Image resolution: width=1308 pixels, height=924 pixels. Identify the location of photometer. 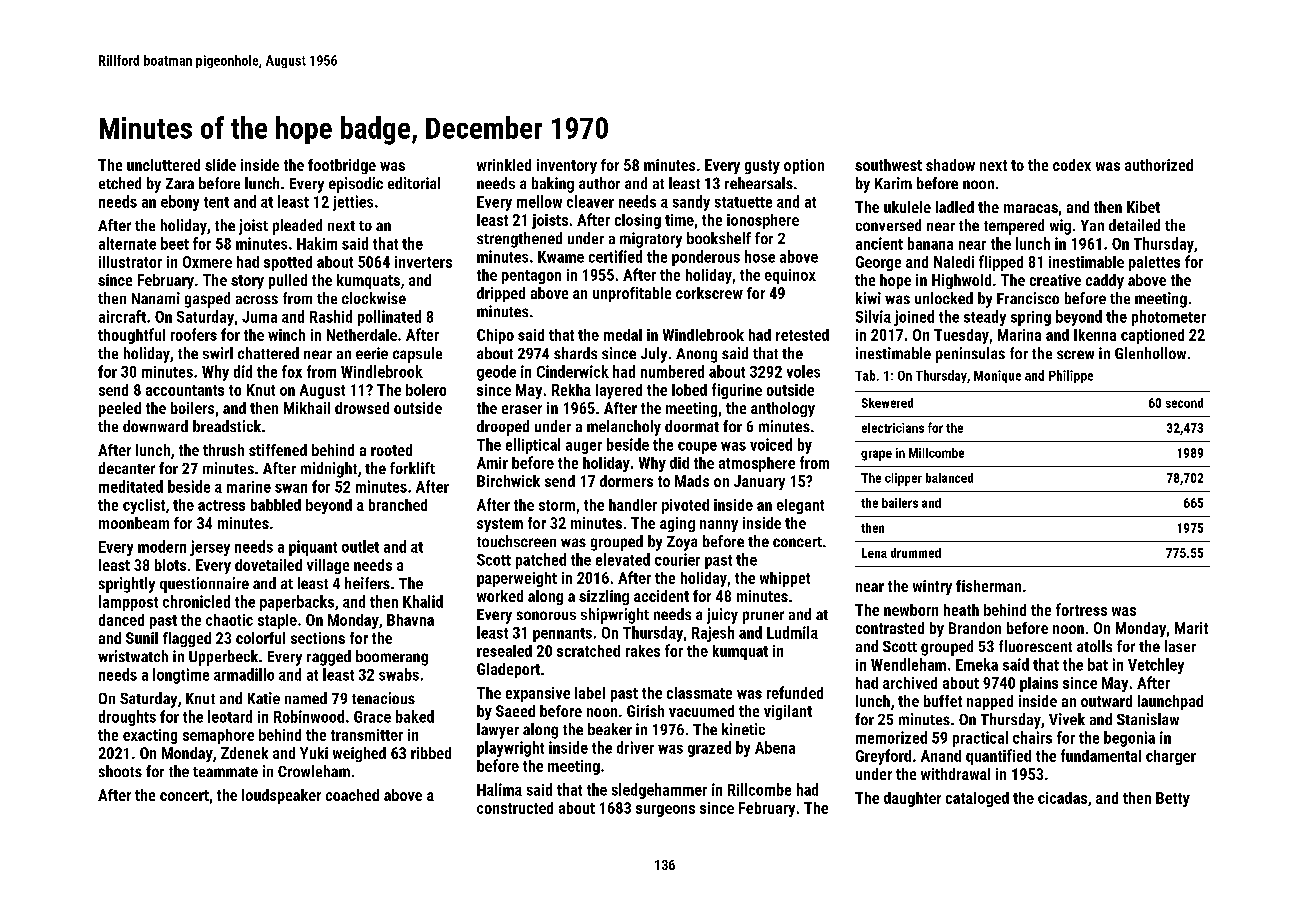
(1169, 318).
